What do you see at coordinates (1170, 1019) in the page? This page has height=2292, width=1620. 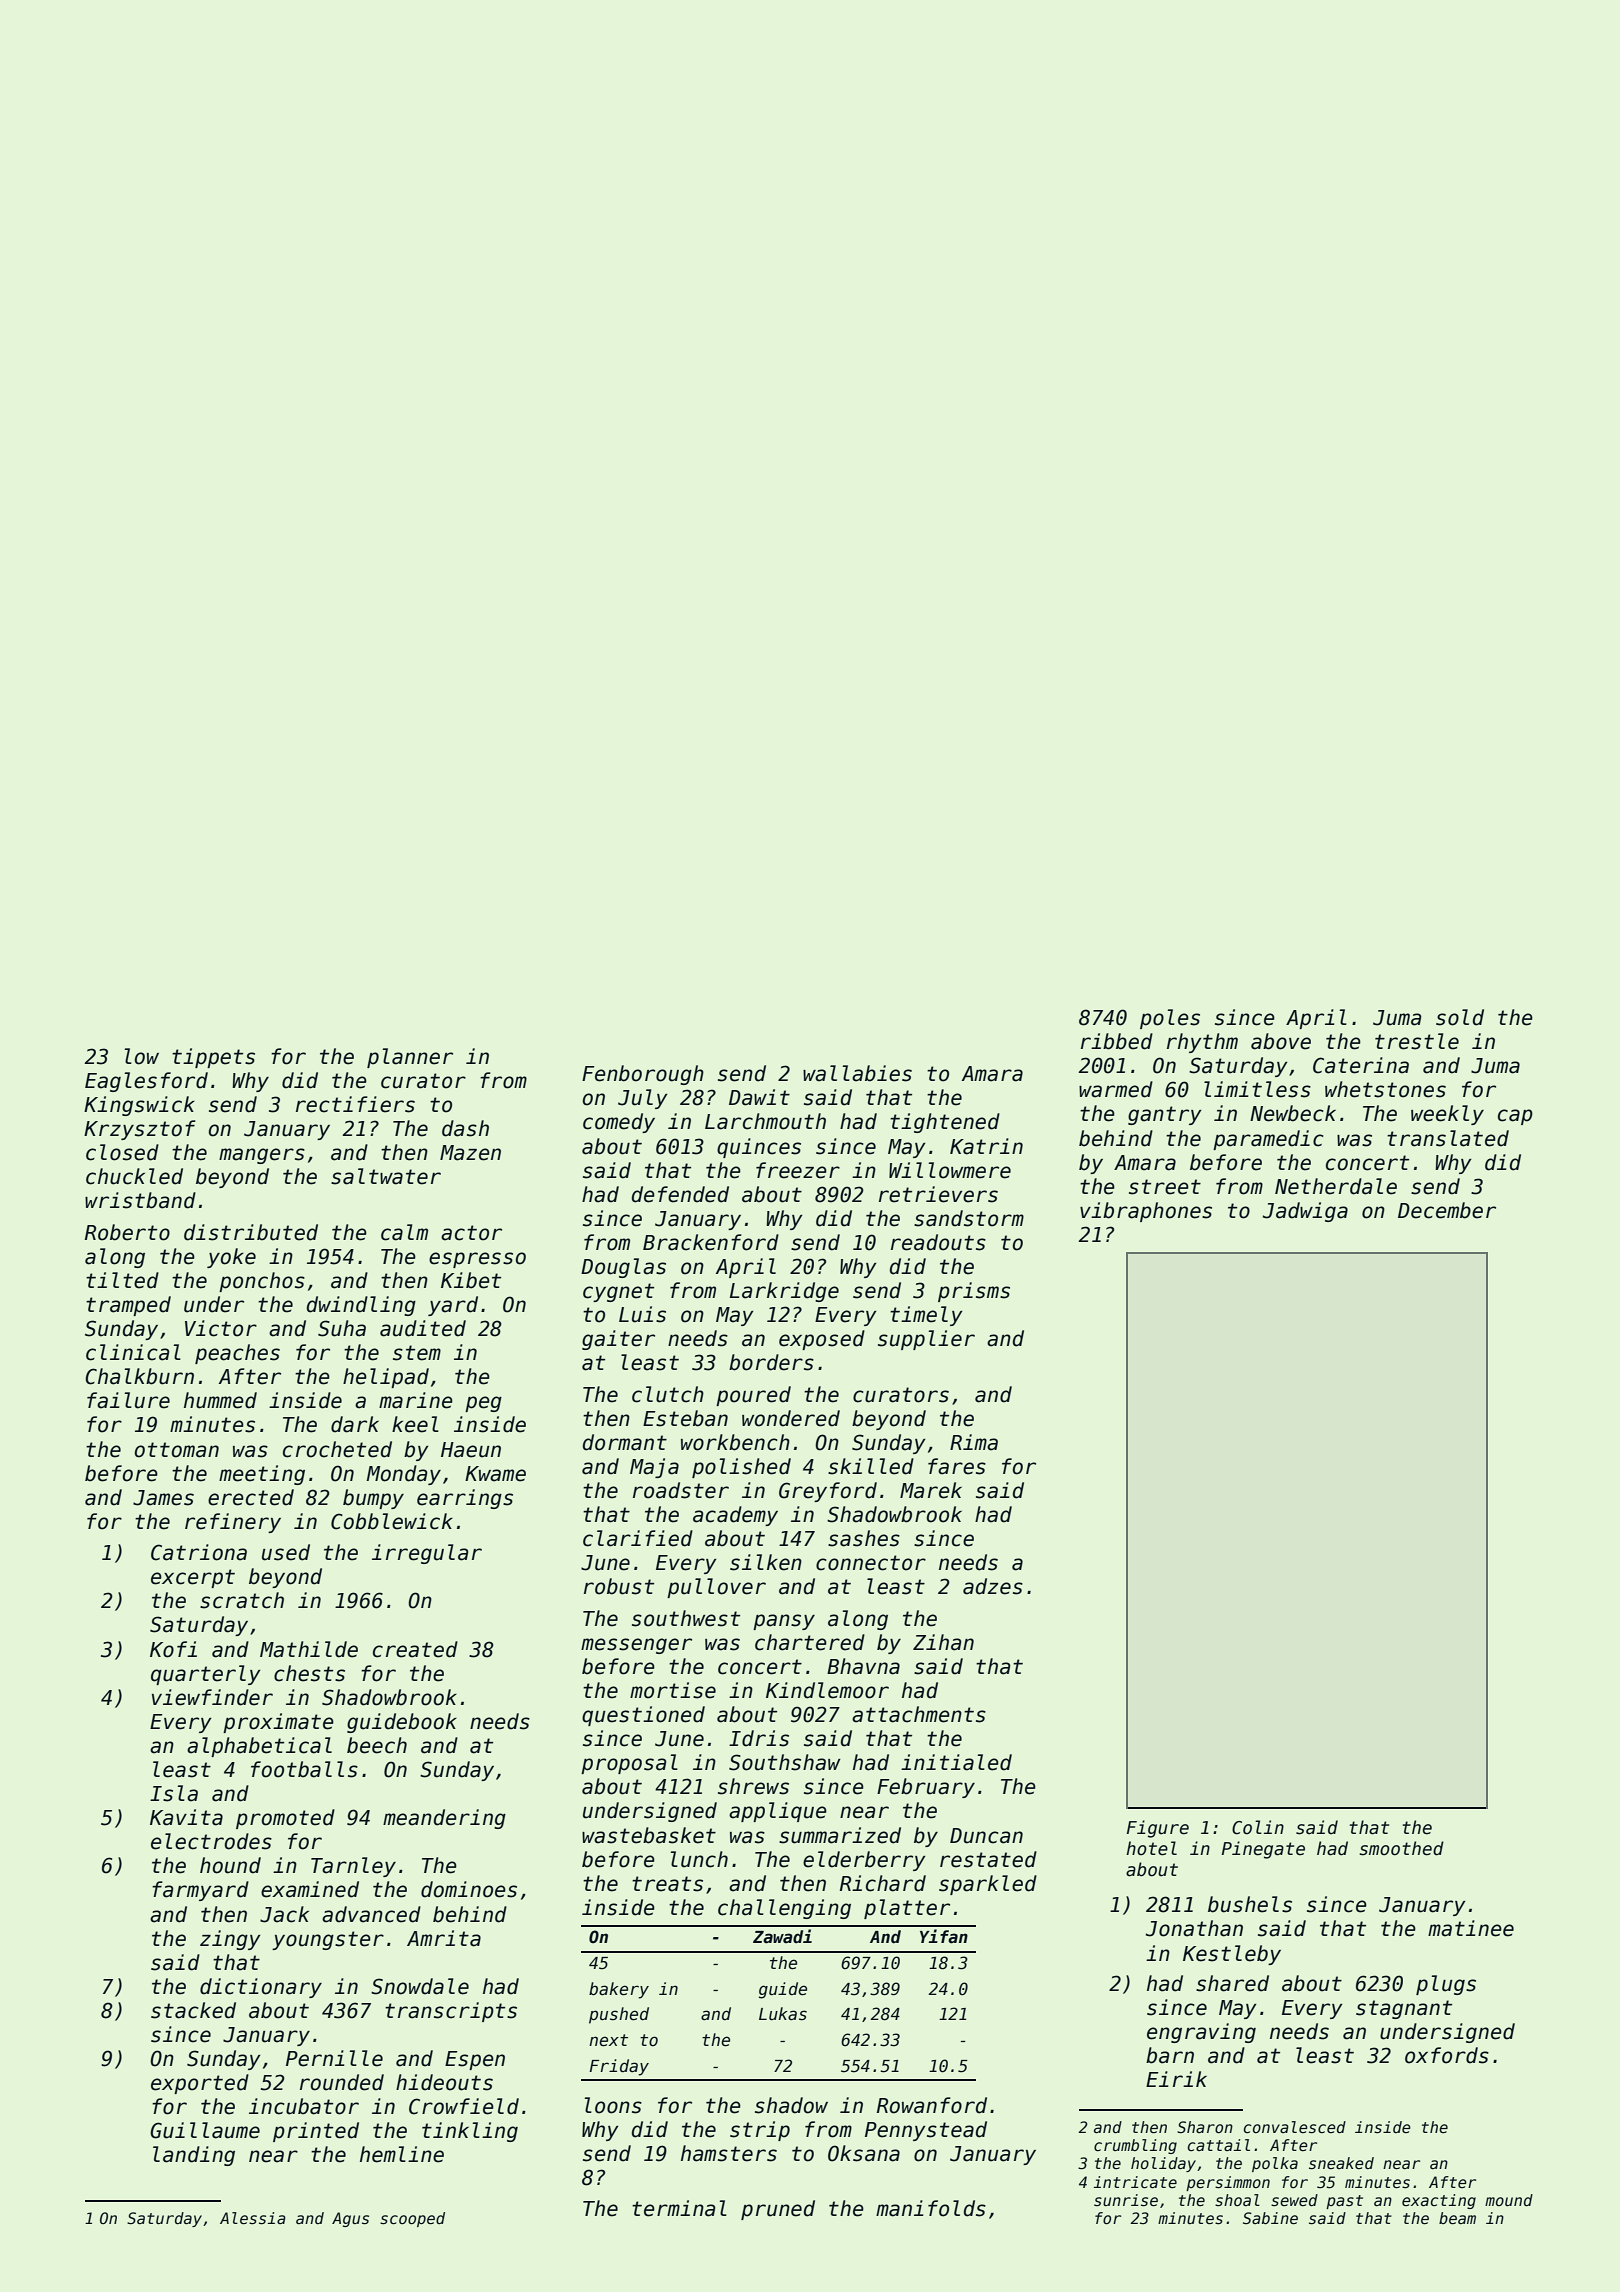 I see `poles` at bounding box center [1170, 1019].
